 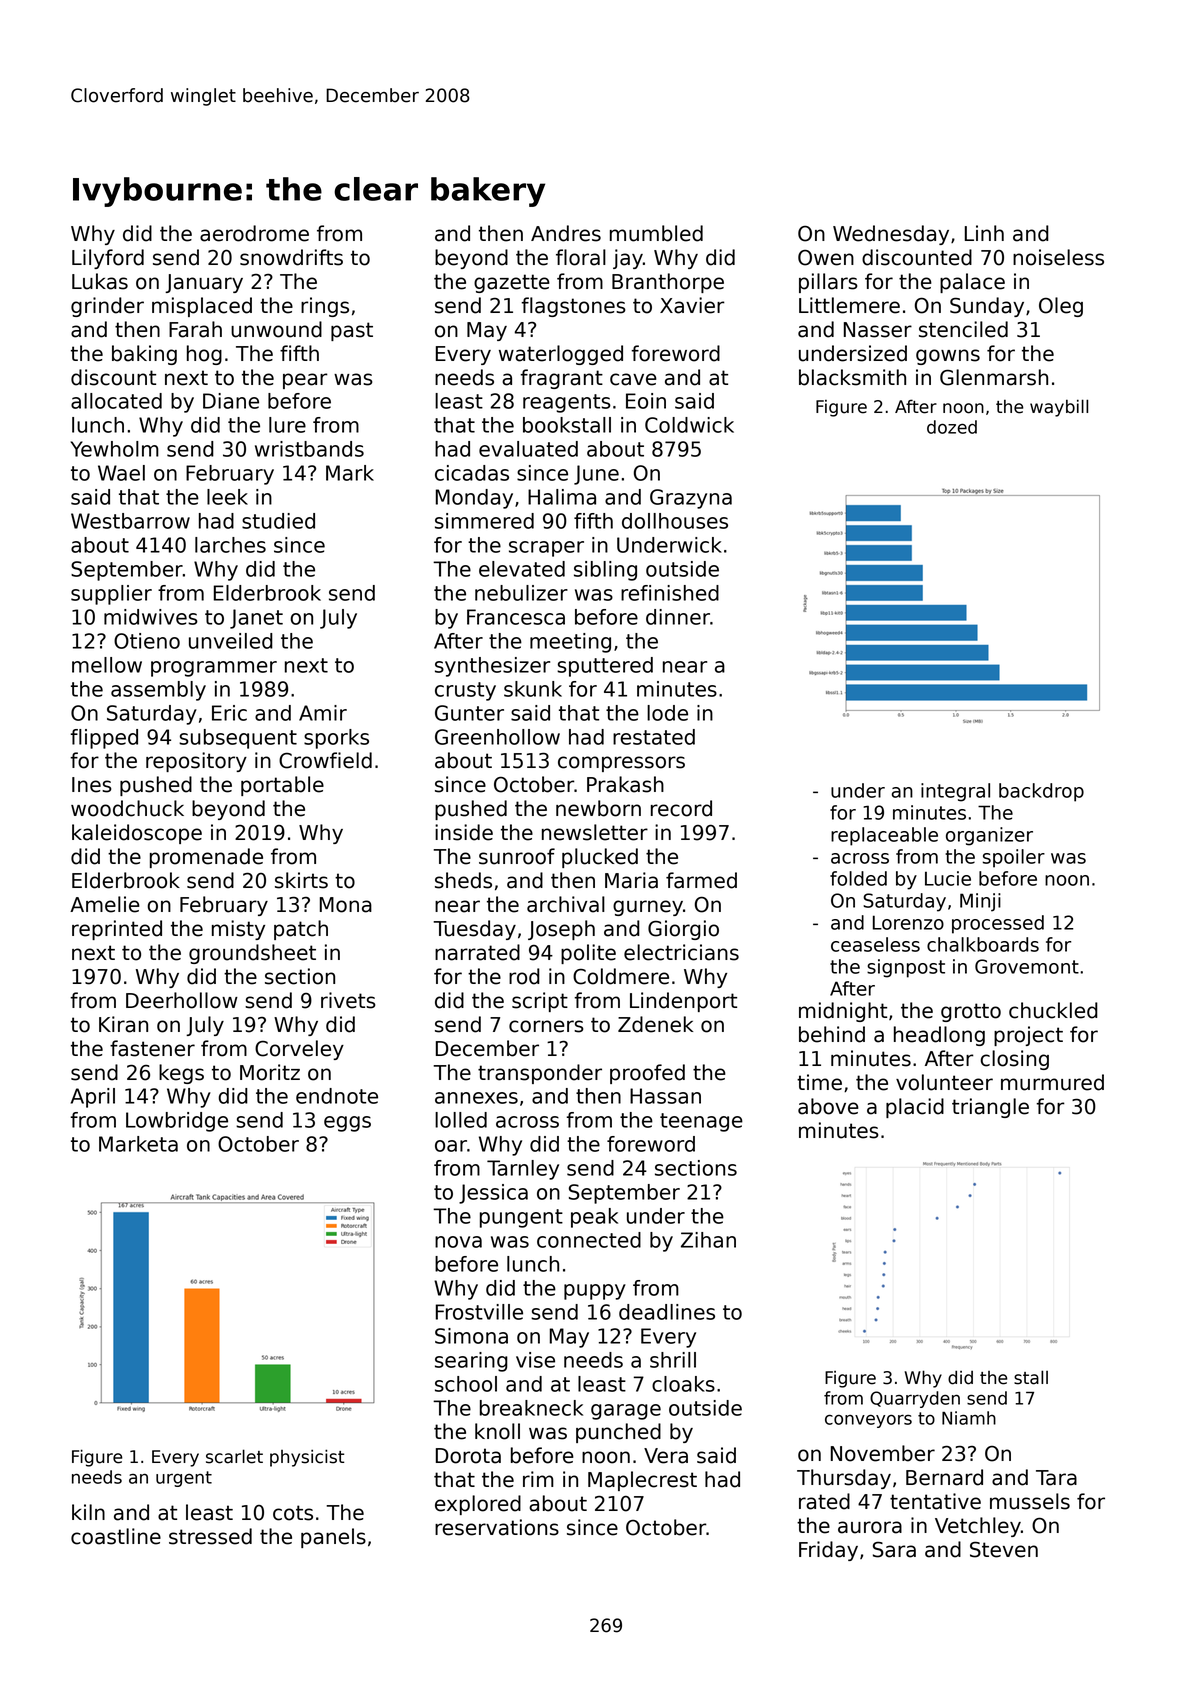 What do you see at coordinates (915, 1399) in the screenshot?
I see `Quarryden` at bounding box center [915, 1399].
